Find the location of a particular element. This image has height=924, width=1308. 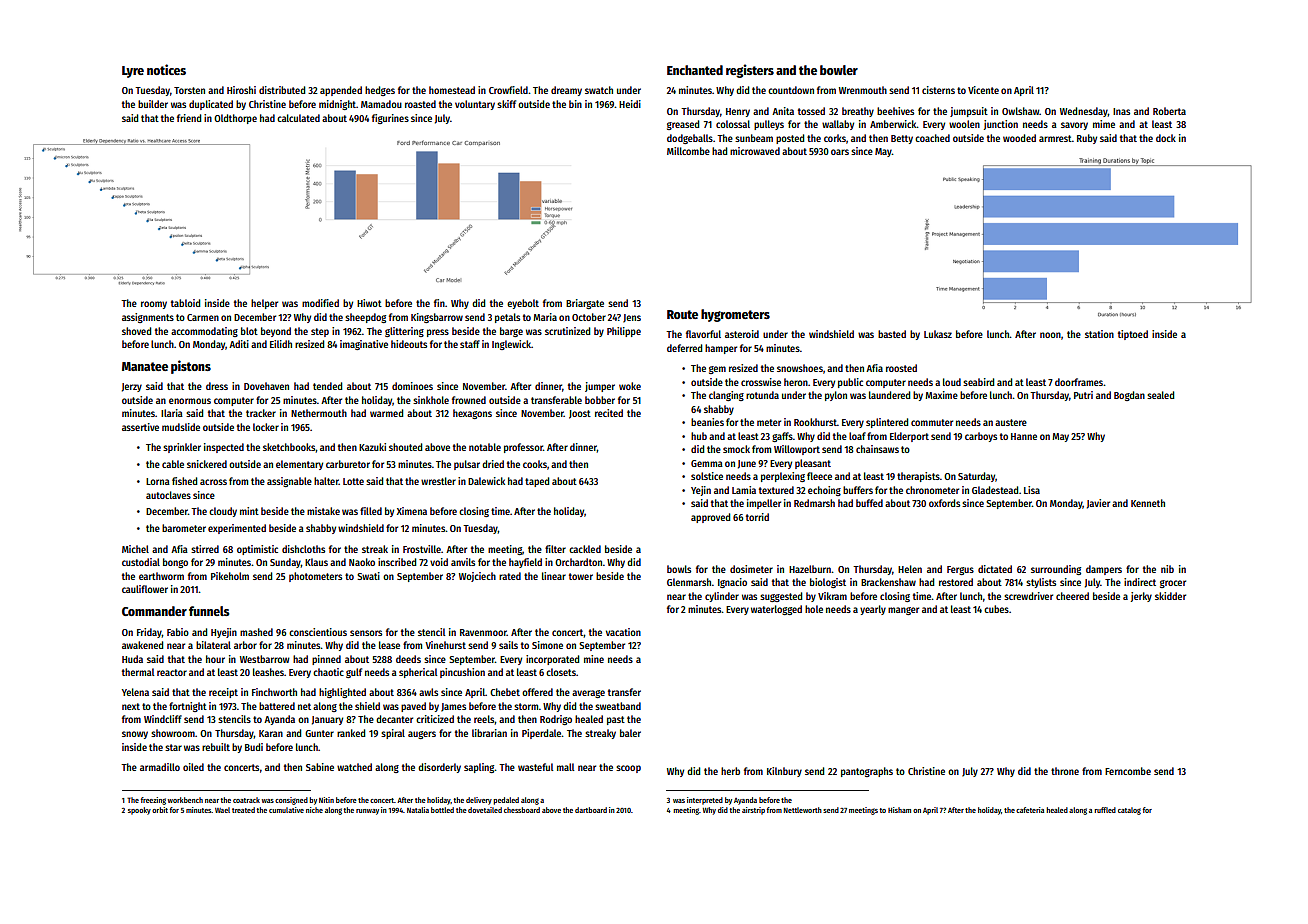

calculated is located at coordinates (298, 118).
